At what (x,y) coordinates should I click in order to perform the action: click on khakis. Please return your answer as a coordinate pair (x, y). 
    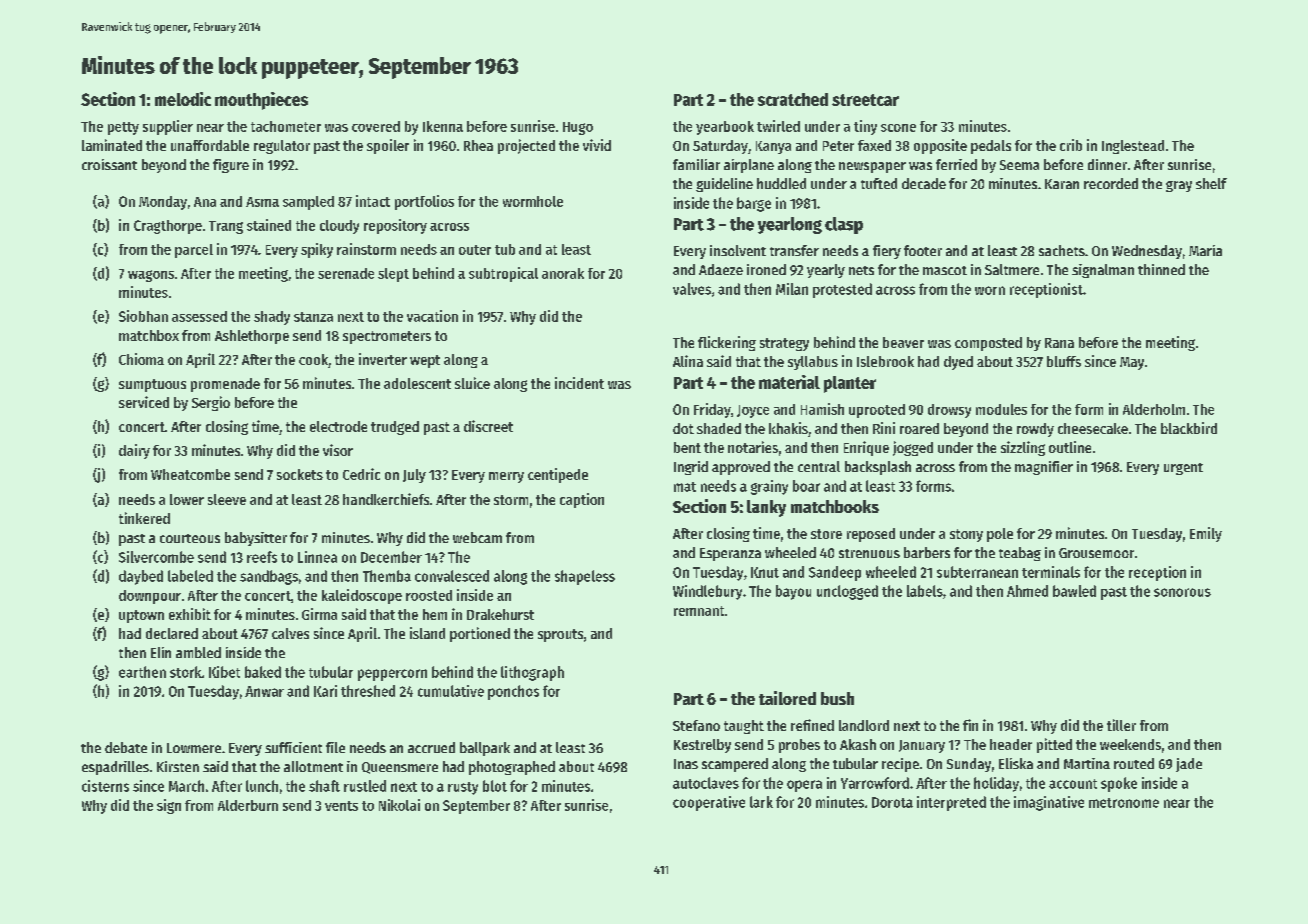
    Looking at the image, I should click on (788, 428).
